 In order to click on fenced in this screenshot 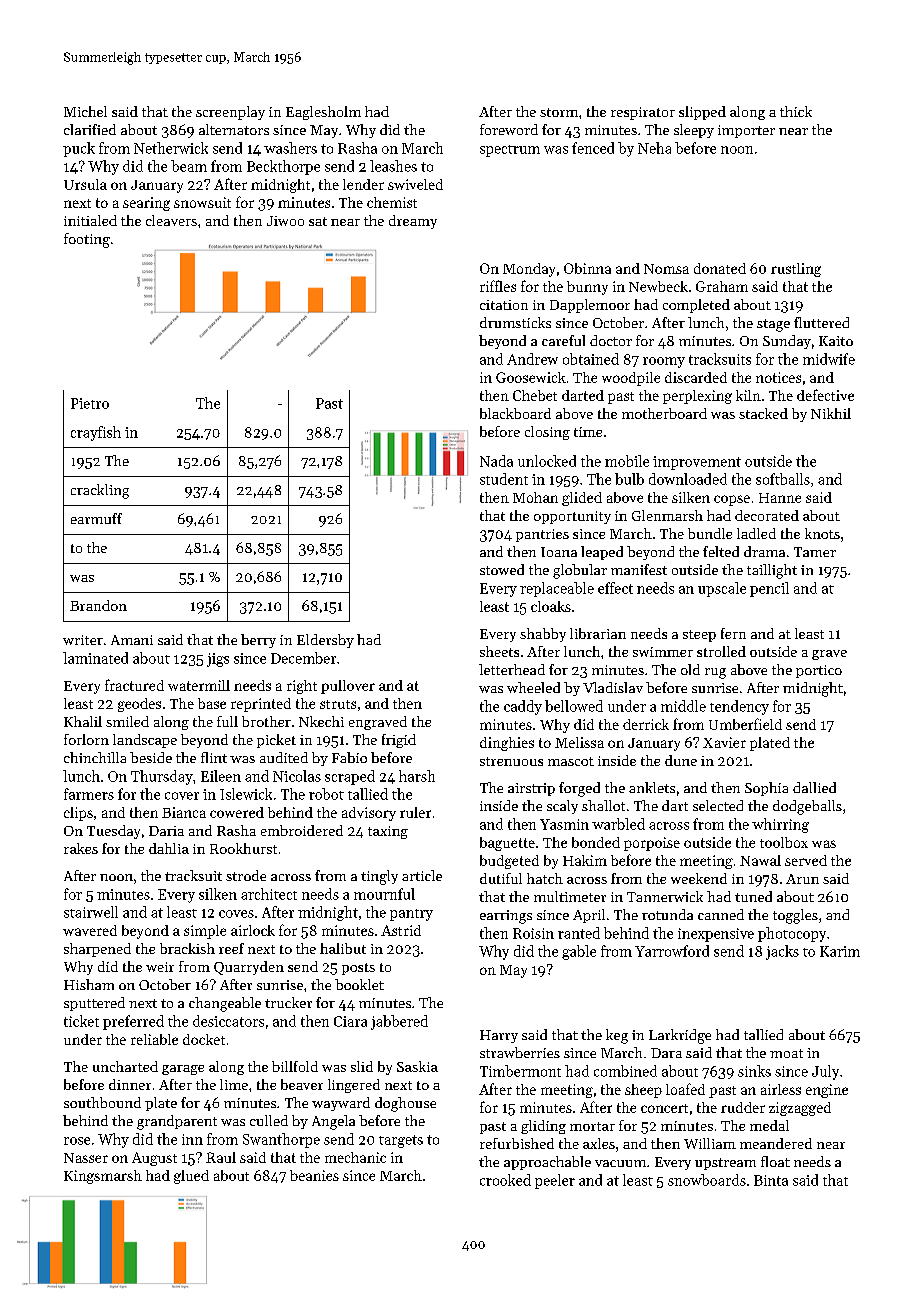, I will do `click(593, 148)`.
